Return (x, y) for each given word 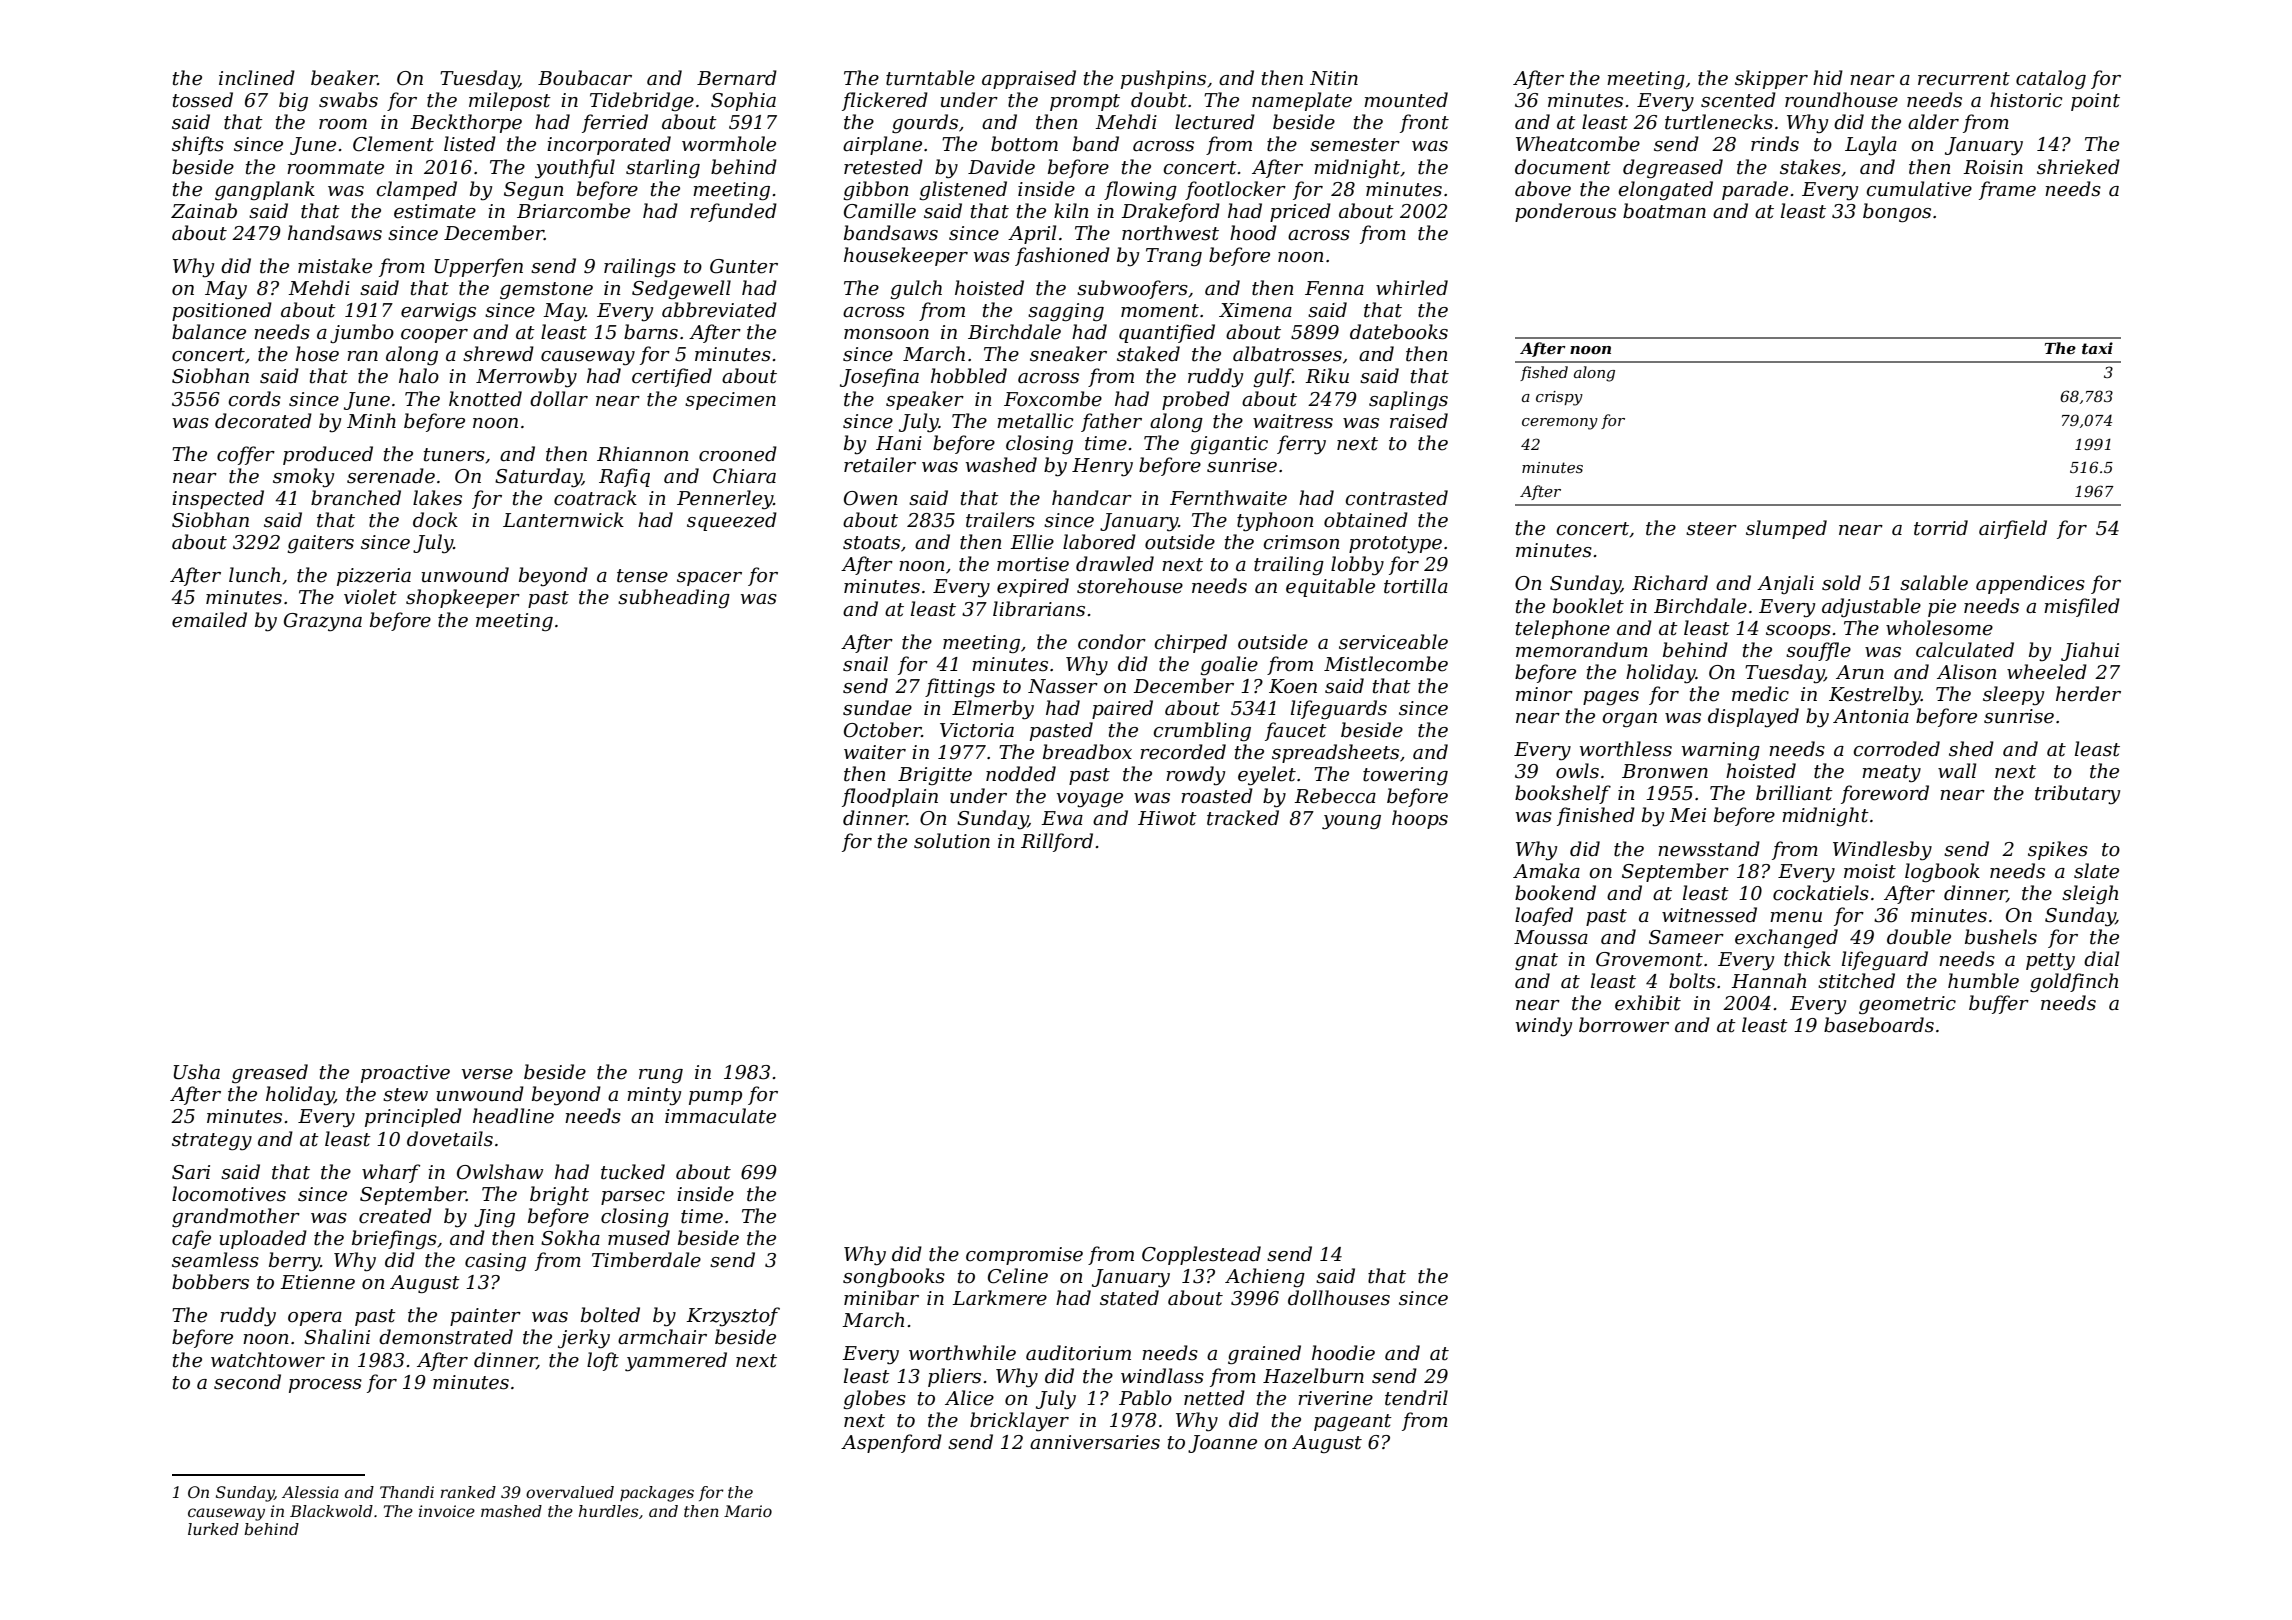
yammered (676, 1362)
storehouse (1130, 586)
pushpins (1163, 79)
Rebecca (1335, 796)
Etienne (317, 1282)
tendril (1416, 1398)
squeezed (732, 521)
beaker (344, 78)
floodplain (890, 797)
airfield (2013, 529)
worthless (1626, 749)
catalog (2051, 79)
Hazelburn (1313, 1376)
